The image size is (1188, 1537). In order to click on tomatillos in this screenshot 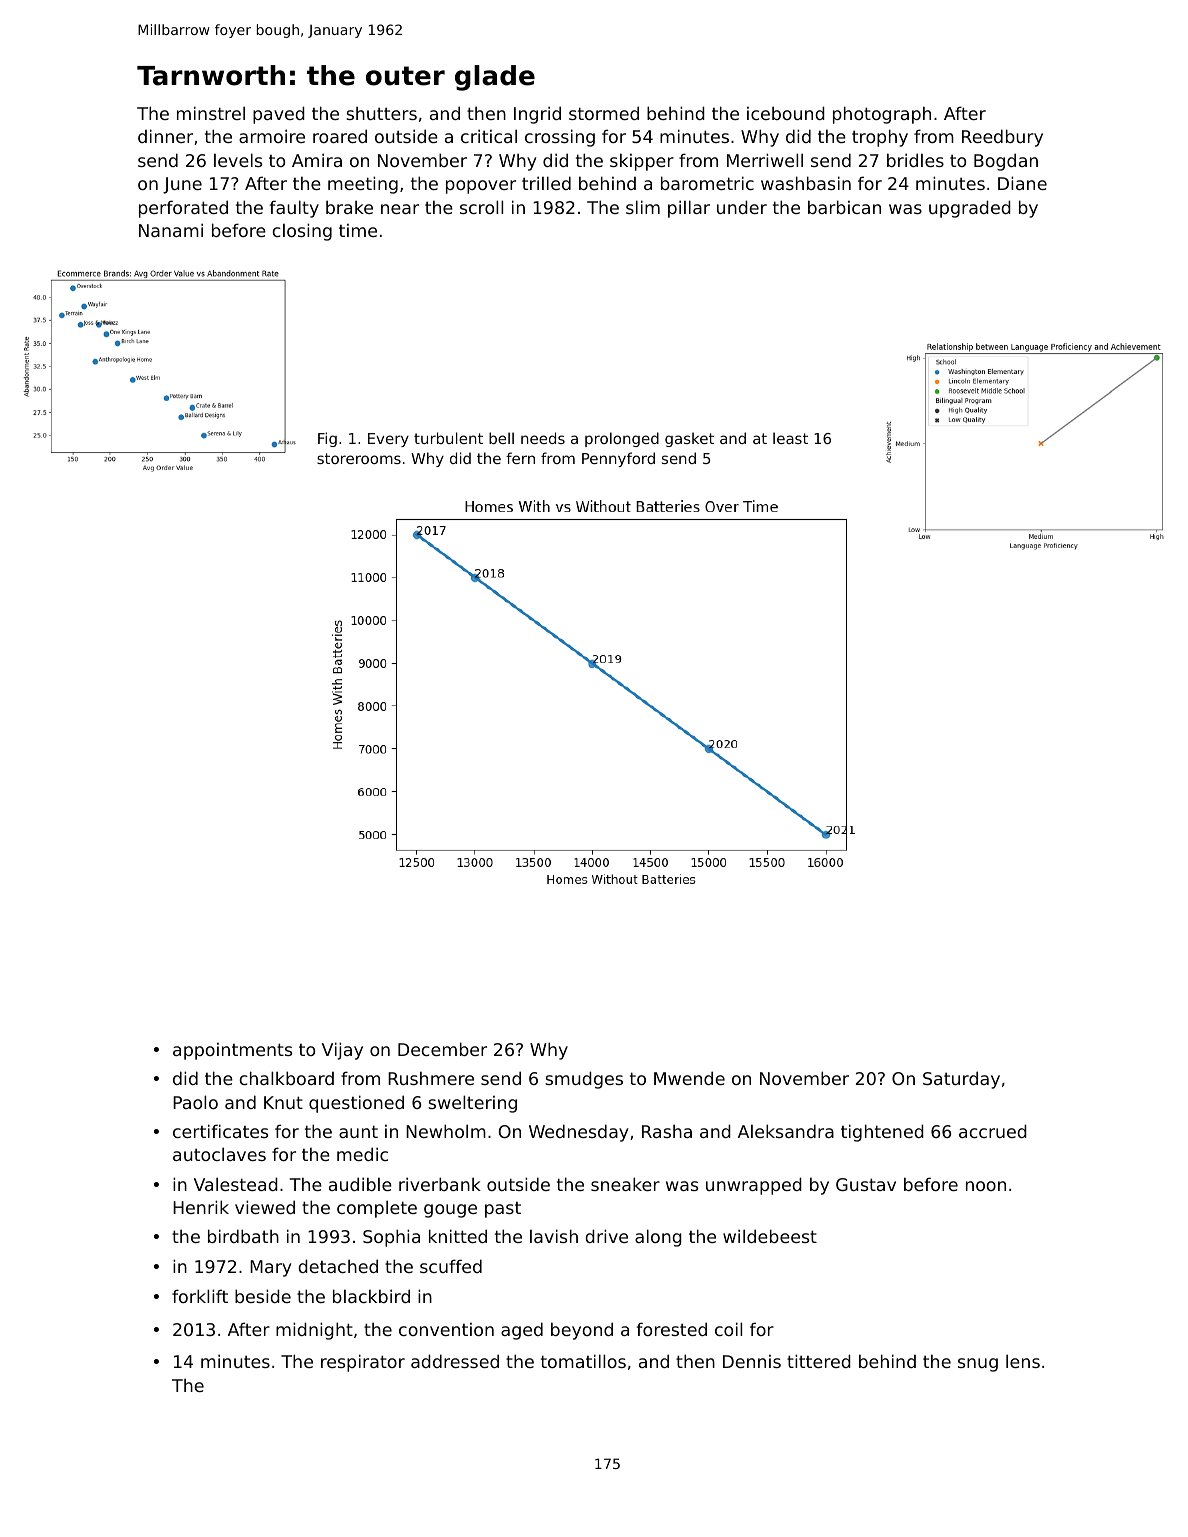, I will do `click(583, 1361)`.
